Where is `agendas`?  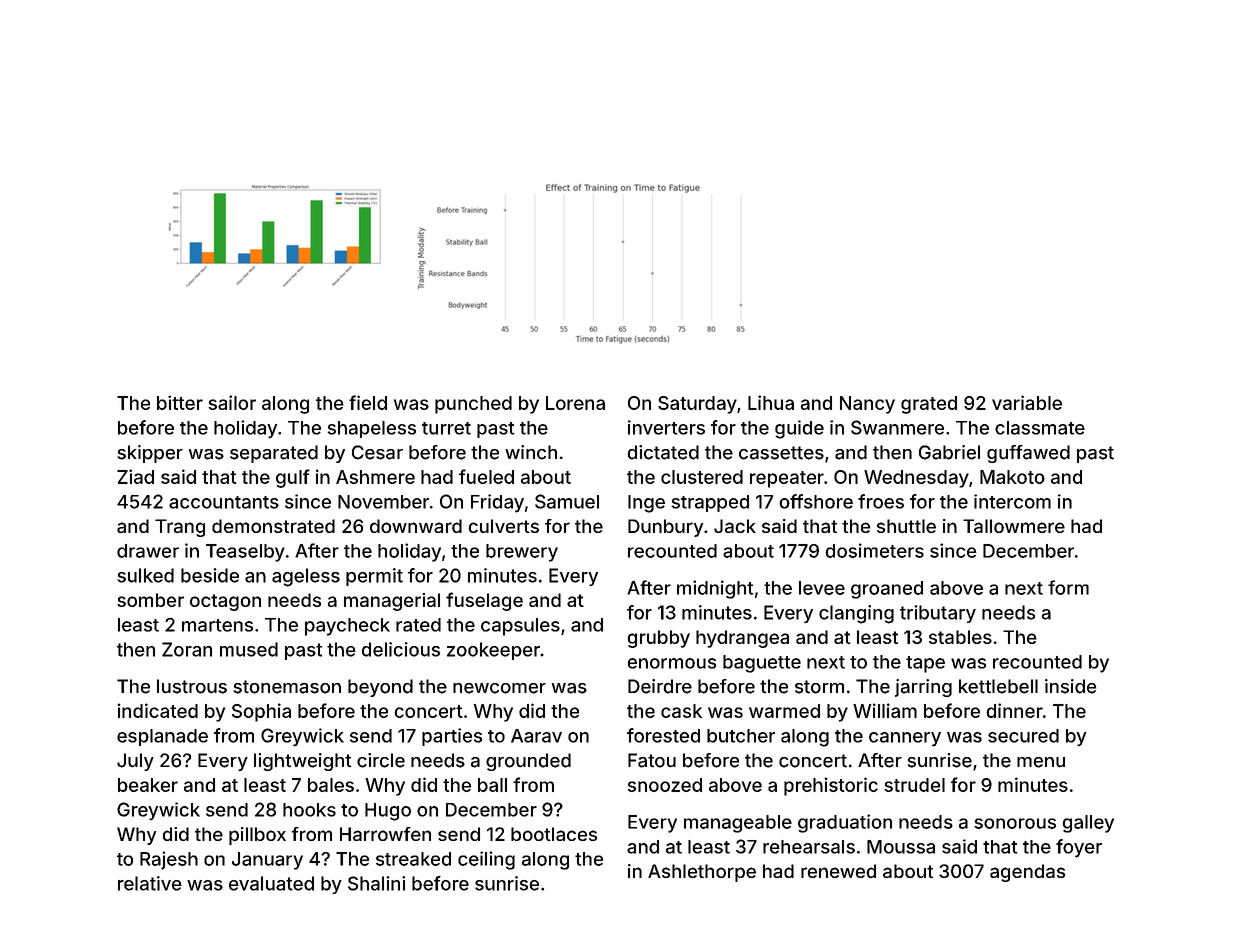 agendas is located at coordinates (1027, 873).
